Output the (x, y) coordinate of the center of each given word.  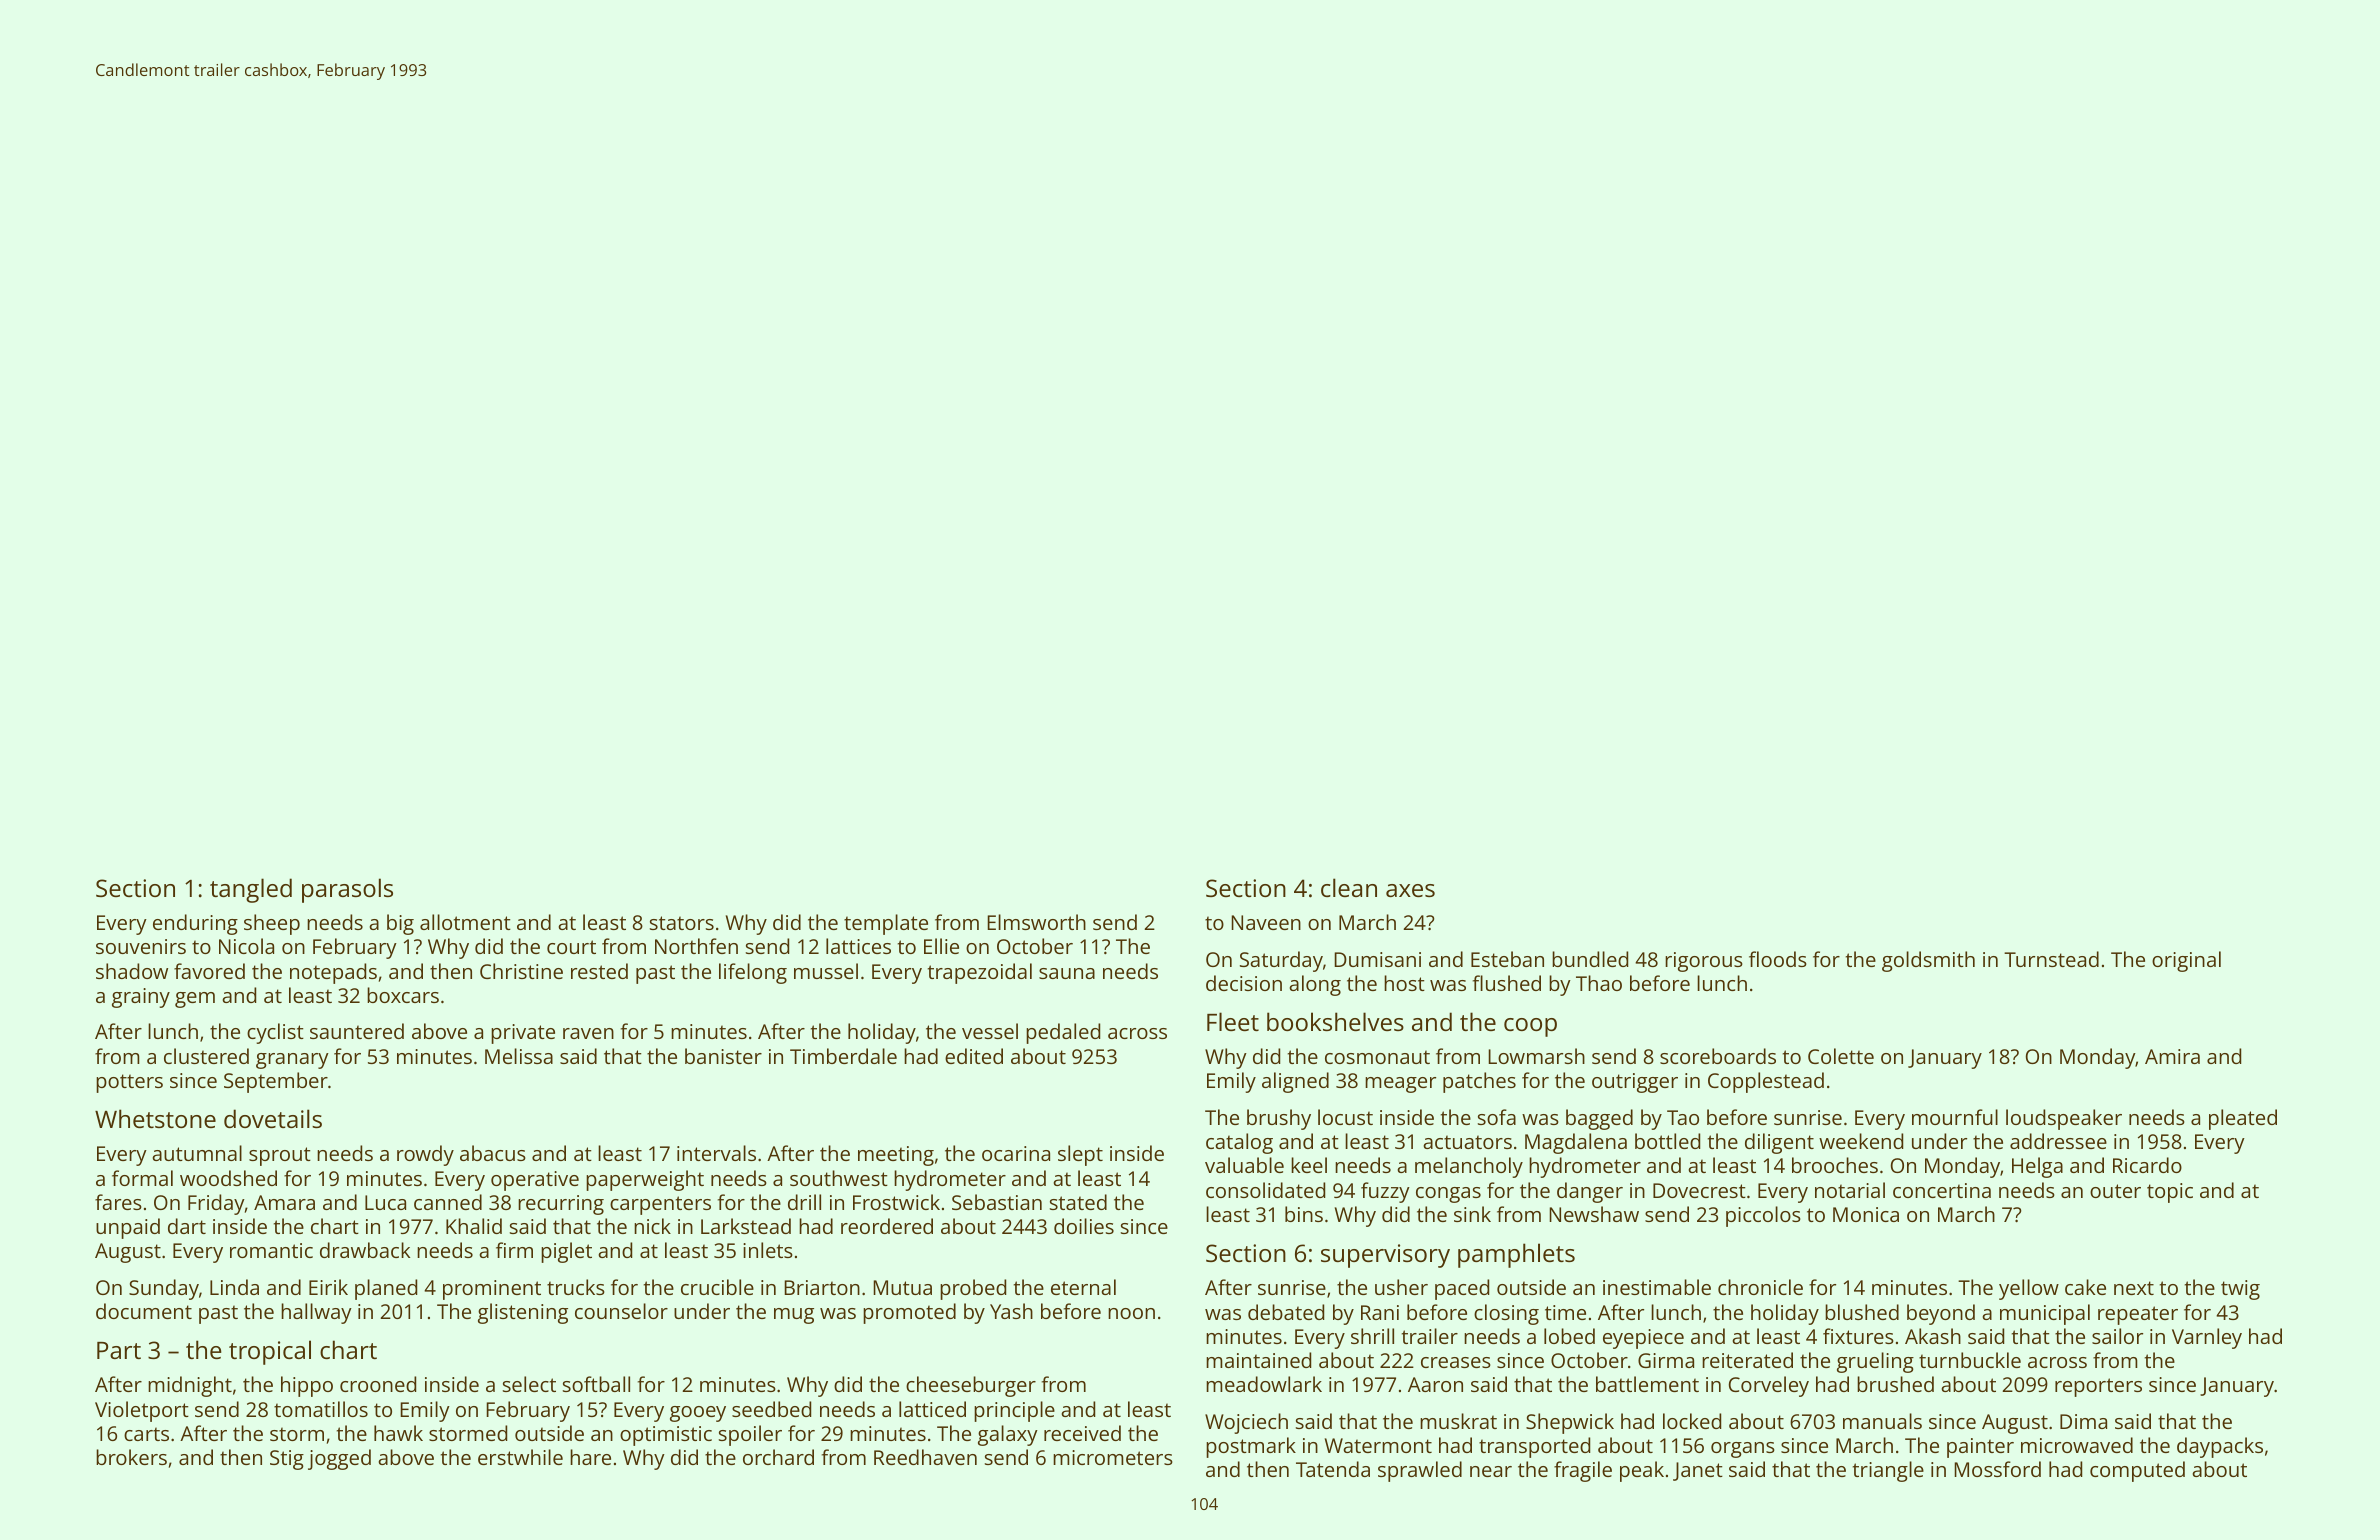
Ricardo (2147, 1165)
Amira (2172, 1056)
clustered (206, 1056)
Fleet (1233, 1021)
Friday (216, 1204)
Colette (1841, 1056)
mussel (826, 971)
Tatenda (1333, 1469)
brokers (131, 1457)
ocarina (1016, 1153)
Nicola (246, 946)
